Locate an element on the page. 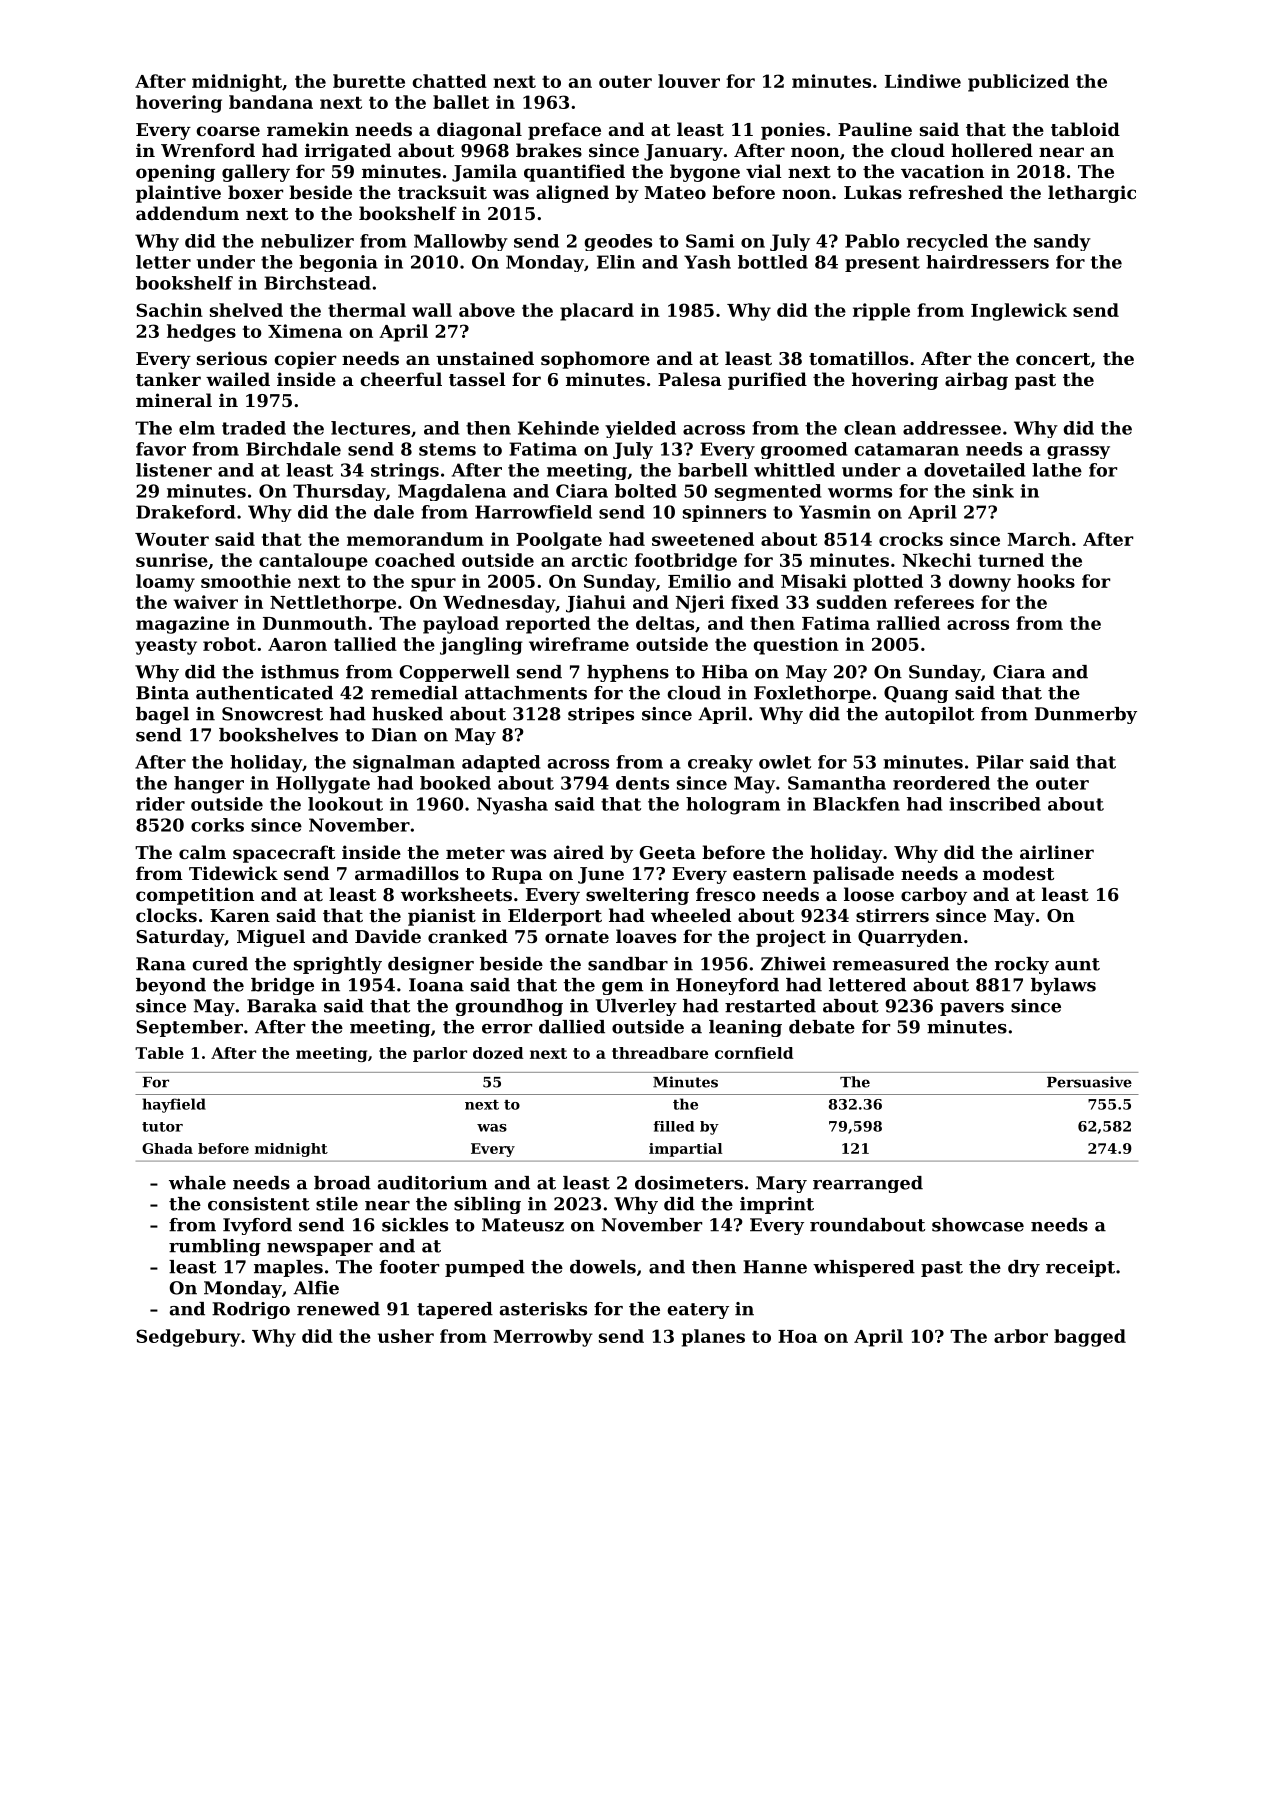 The image size is (1274, 1802). chatted is located at coordinates (449, 81).
